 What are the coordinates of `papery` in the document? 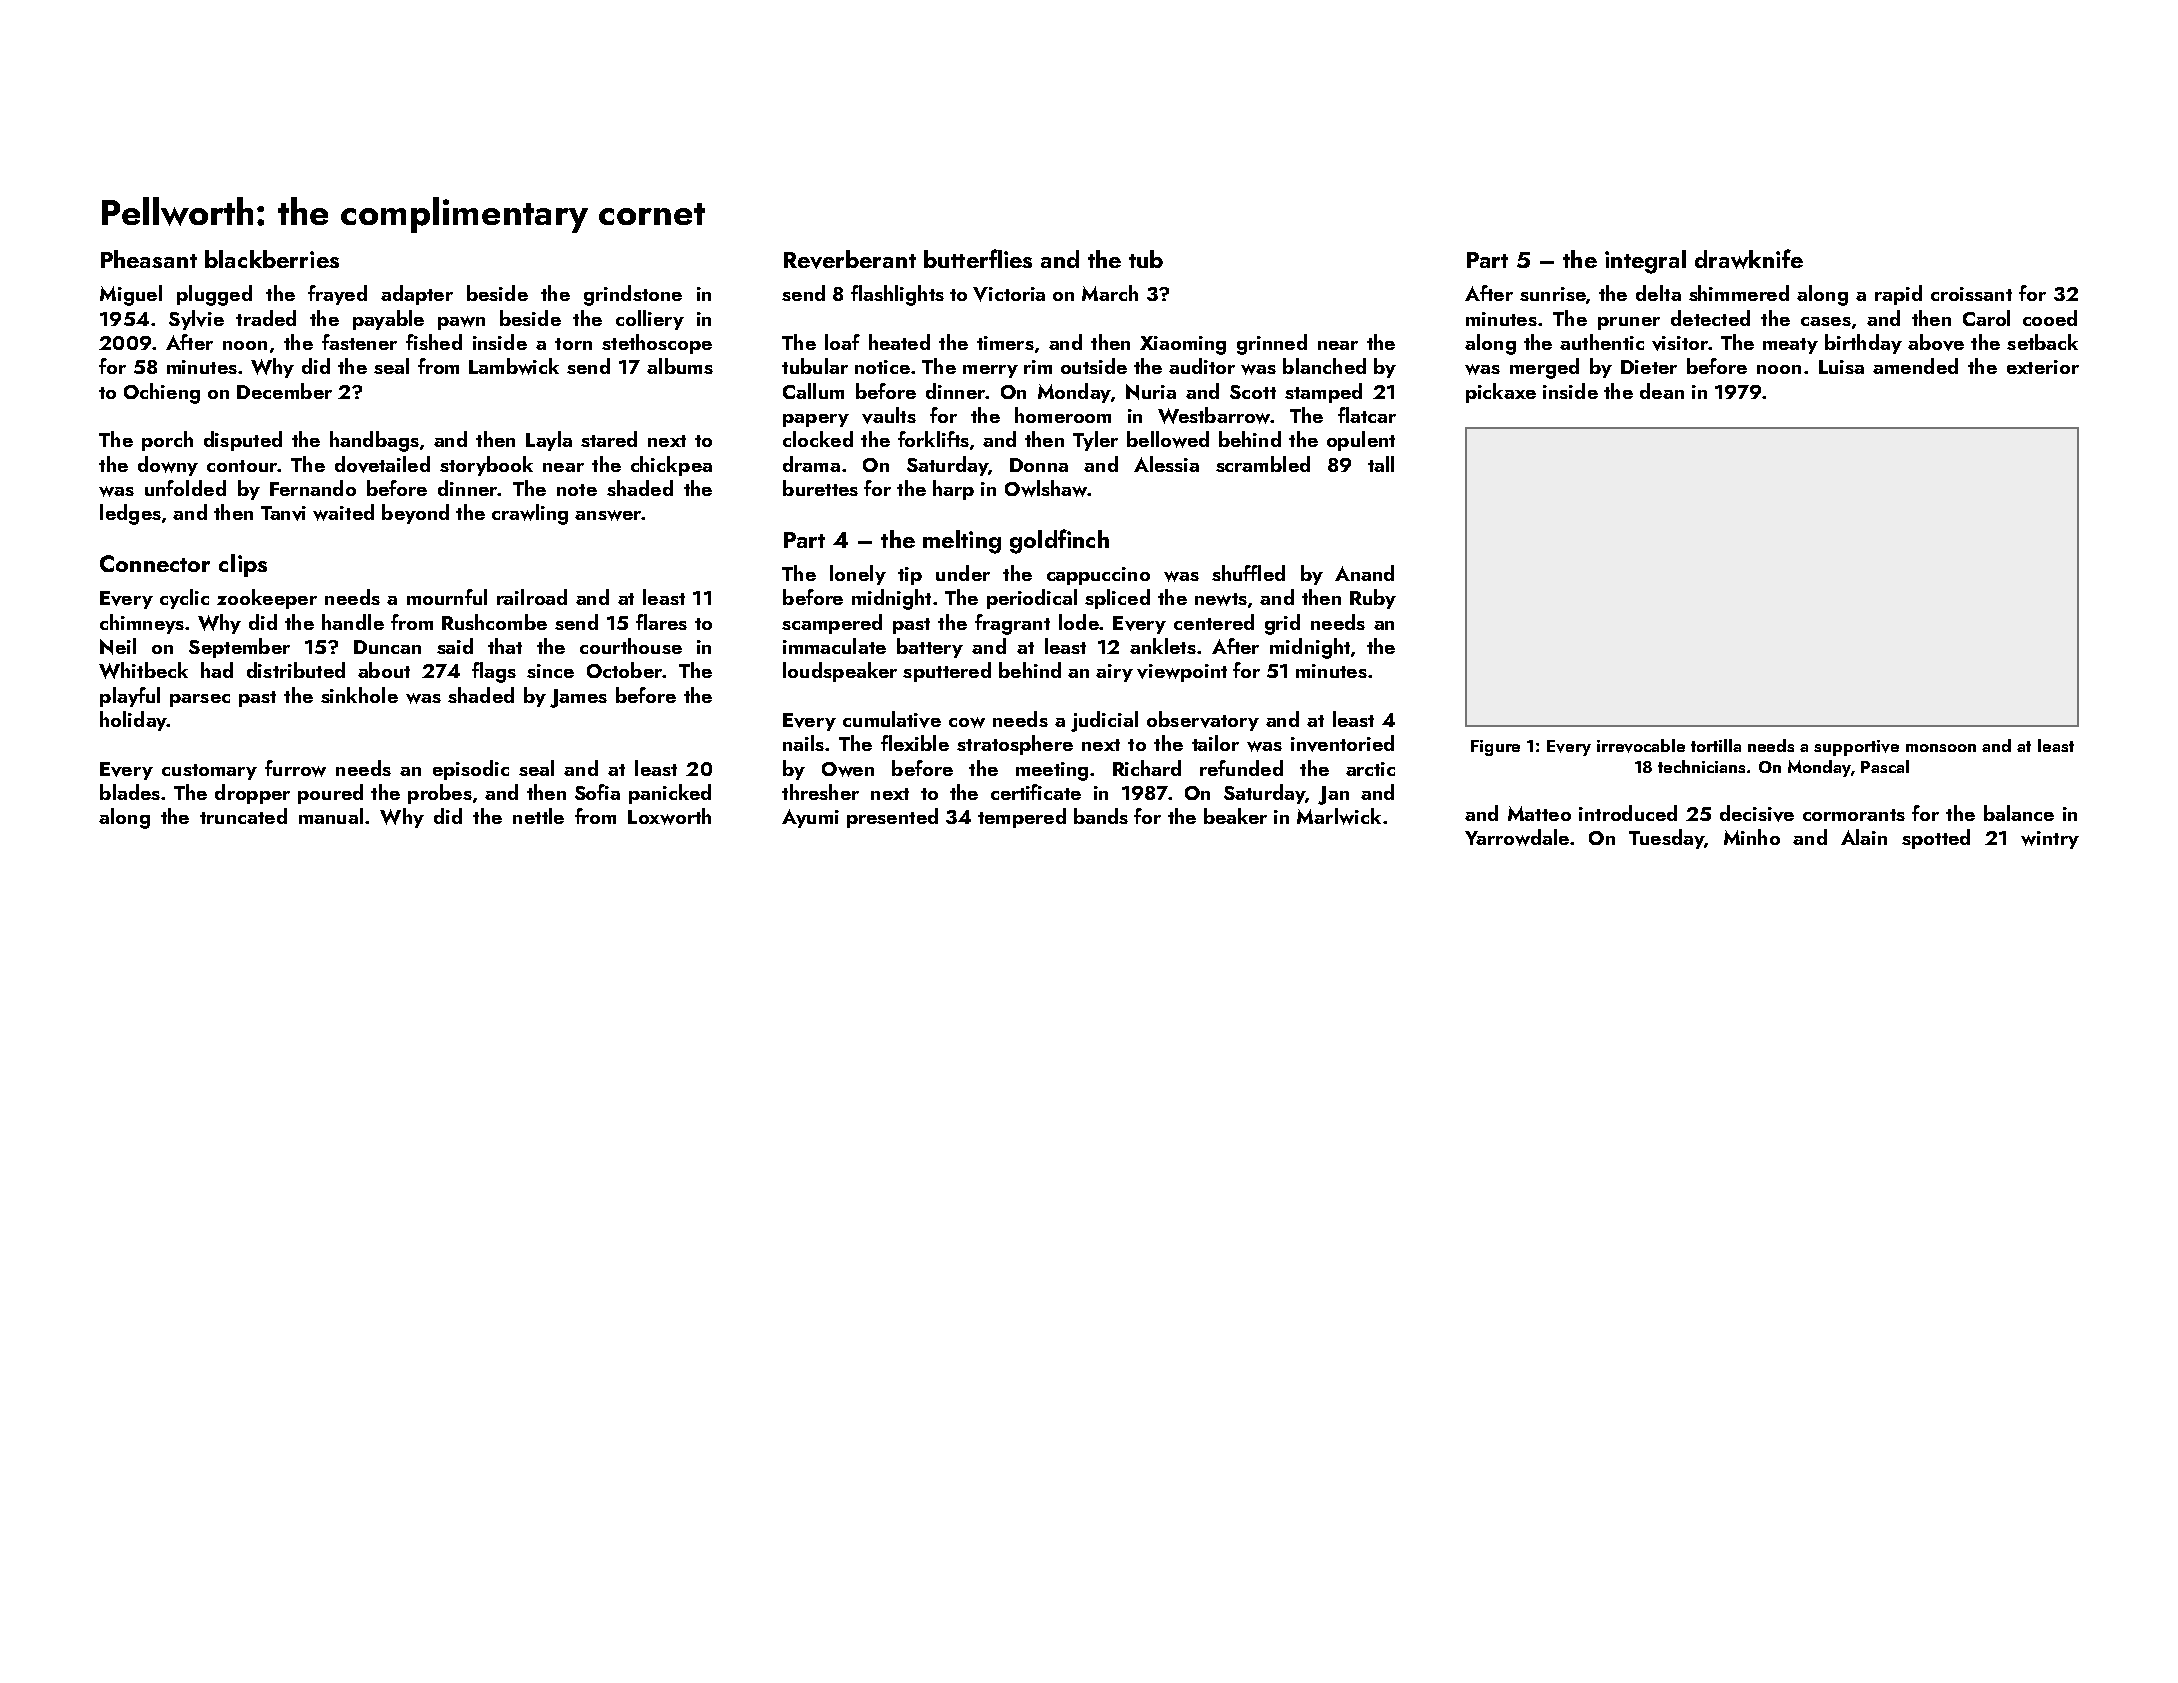 It's located at (816, 420).
